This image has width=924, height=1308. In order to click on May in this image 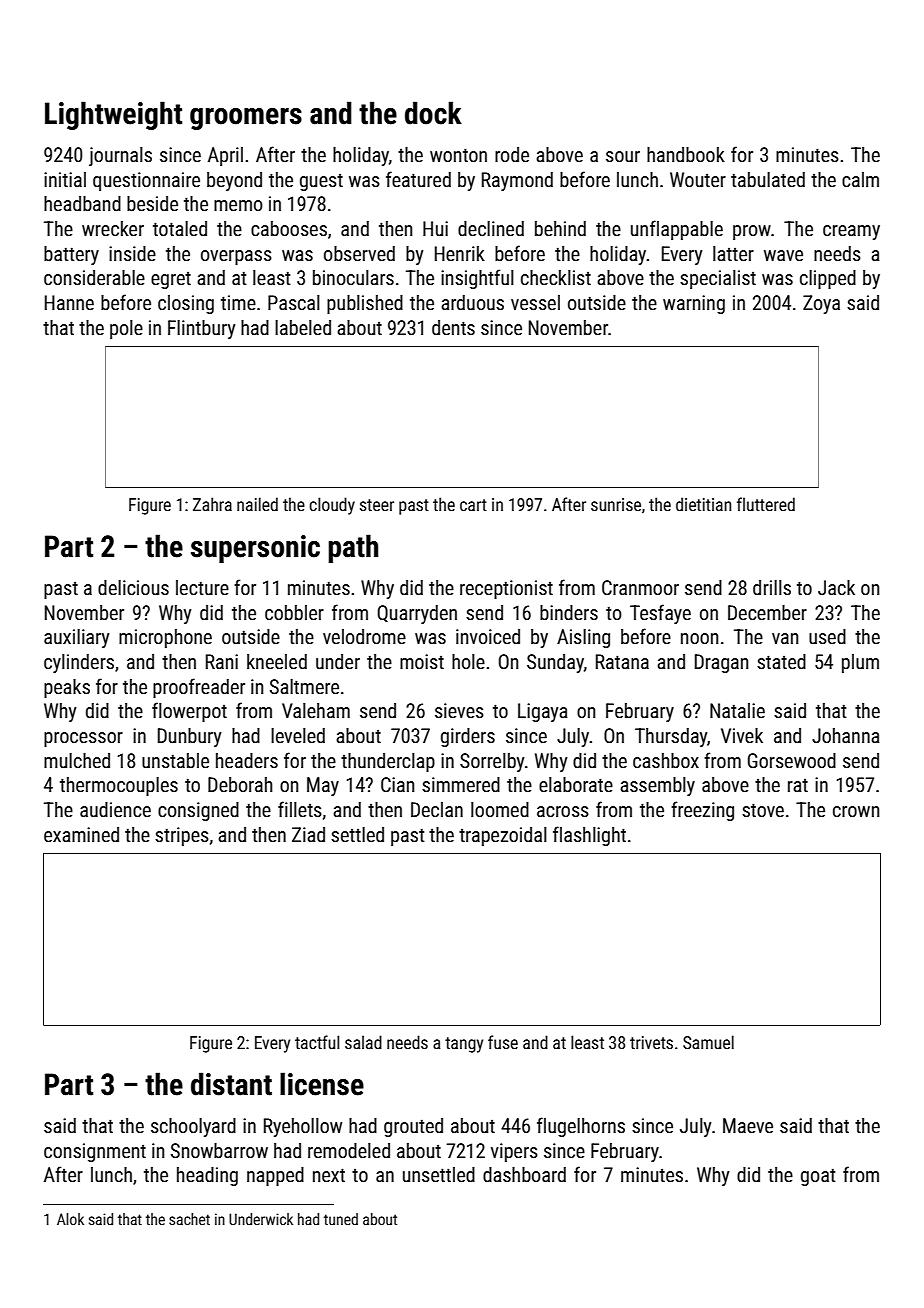, I will do `click(323, 786)`.
